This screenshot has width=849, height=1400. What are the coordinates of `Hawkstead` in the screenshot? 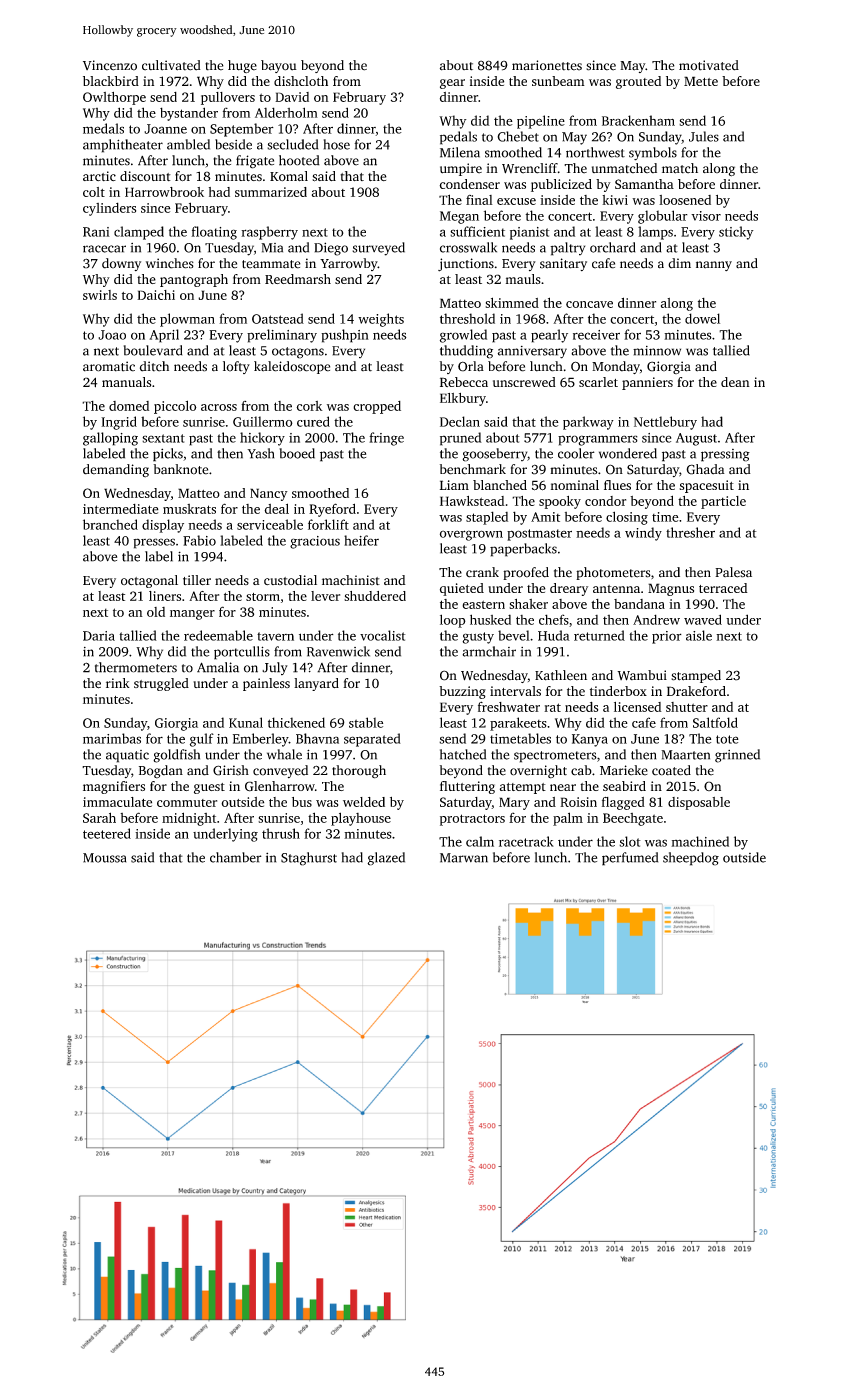 It's located at (472, 501).
